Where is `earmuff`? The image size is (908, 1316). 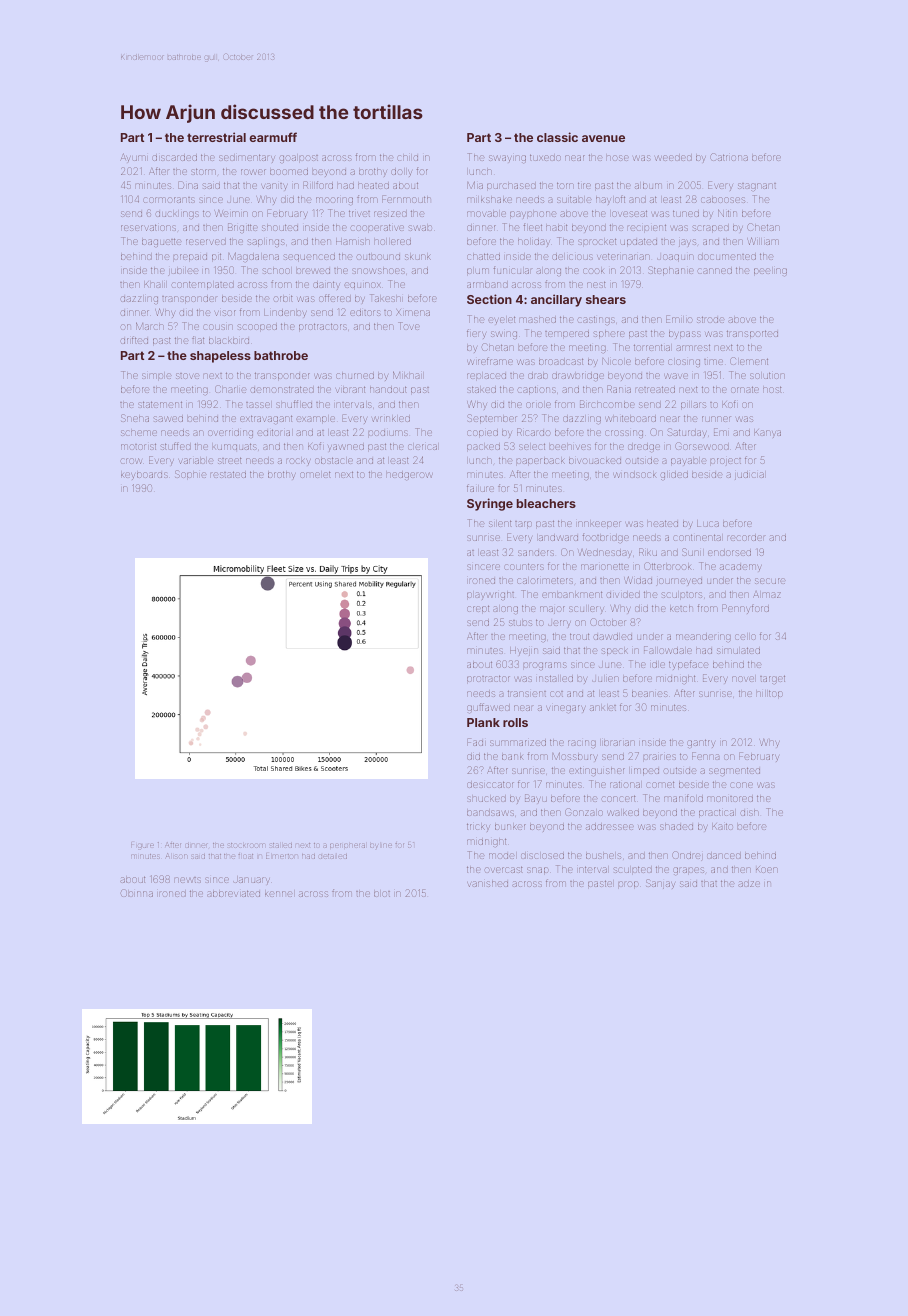 earmuff is located at coordinates (273, 137).
